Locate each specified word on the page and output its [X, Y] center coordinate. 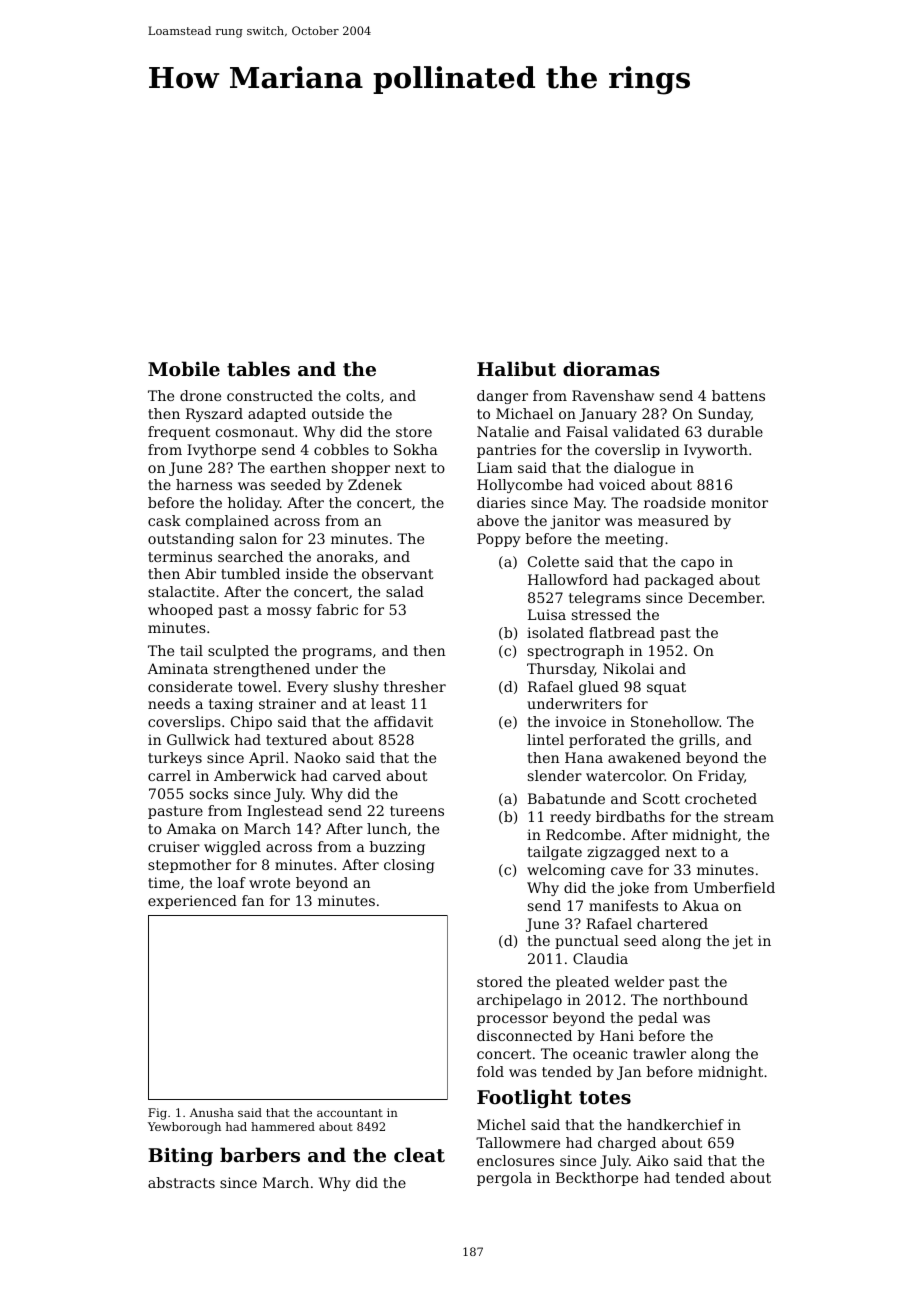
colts [363, 395]
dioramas [611, 369]
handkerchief [675, 1124]
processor [512, 1020]
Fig [157, 1114]
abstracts [181, 1182]
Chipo [251, 723]
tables [258, 369]
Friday [721, 777]
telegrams [605, 599]
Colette [553, 561]
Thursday [561, 670]
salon [258, 538]
